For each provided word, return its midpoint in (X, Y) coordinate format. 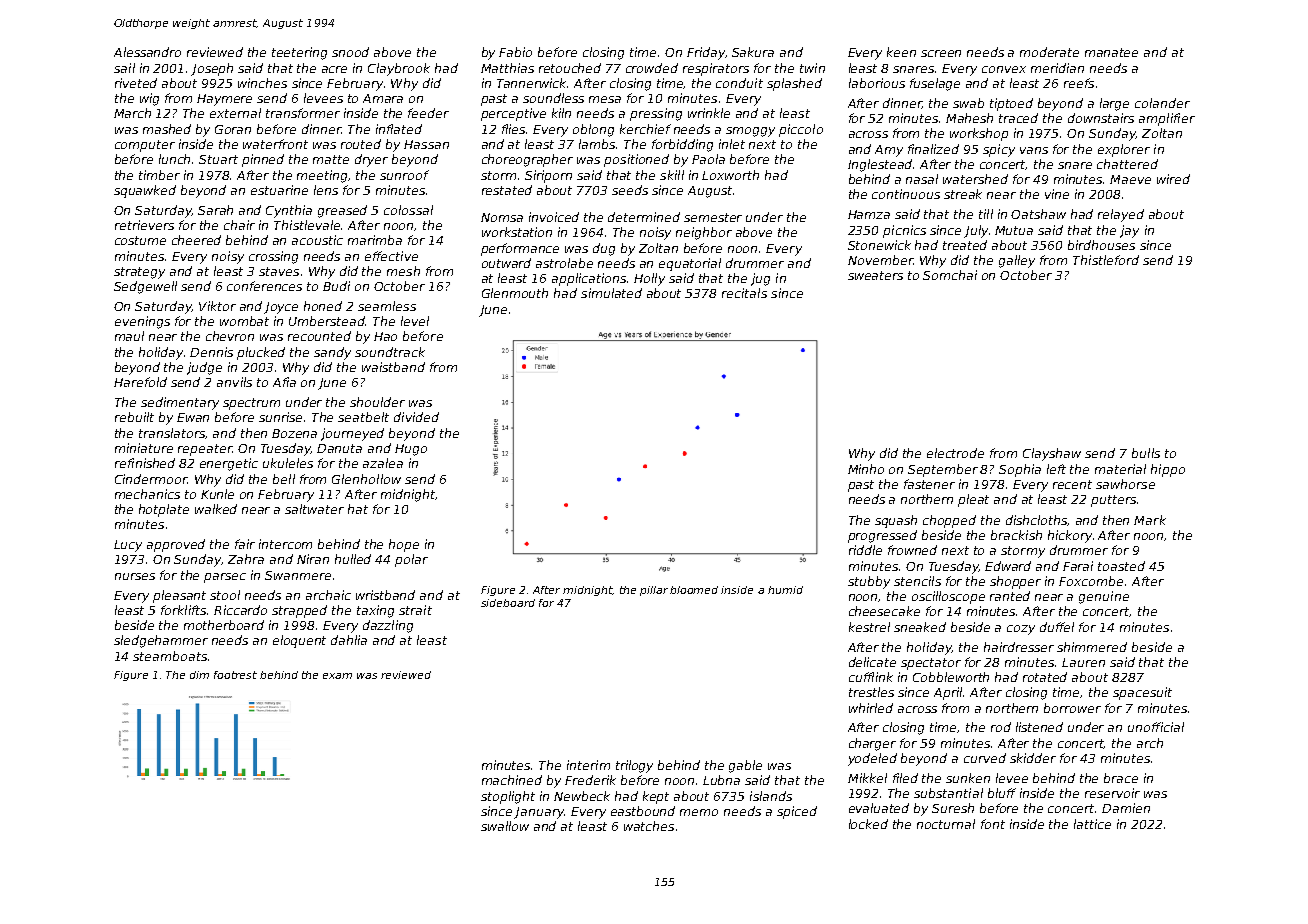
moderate (1049, 52)
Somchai (950, 275)
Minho (866, 469)
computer (145, 146)
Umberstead (327, 321)
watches (649, 826)
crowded (652, 68)
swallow (505, 826)
